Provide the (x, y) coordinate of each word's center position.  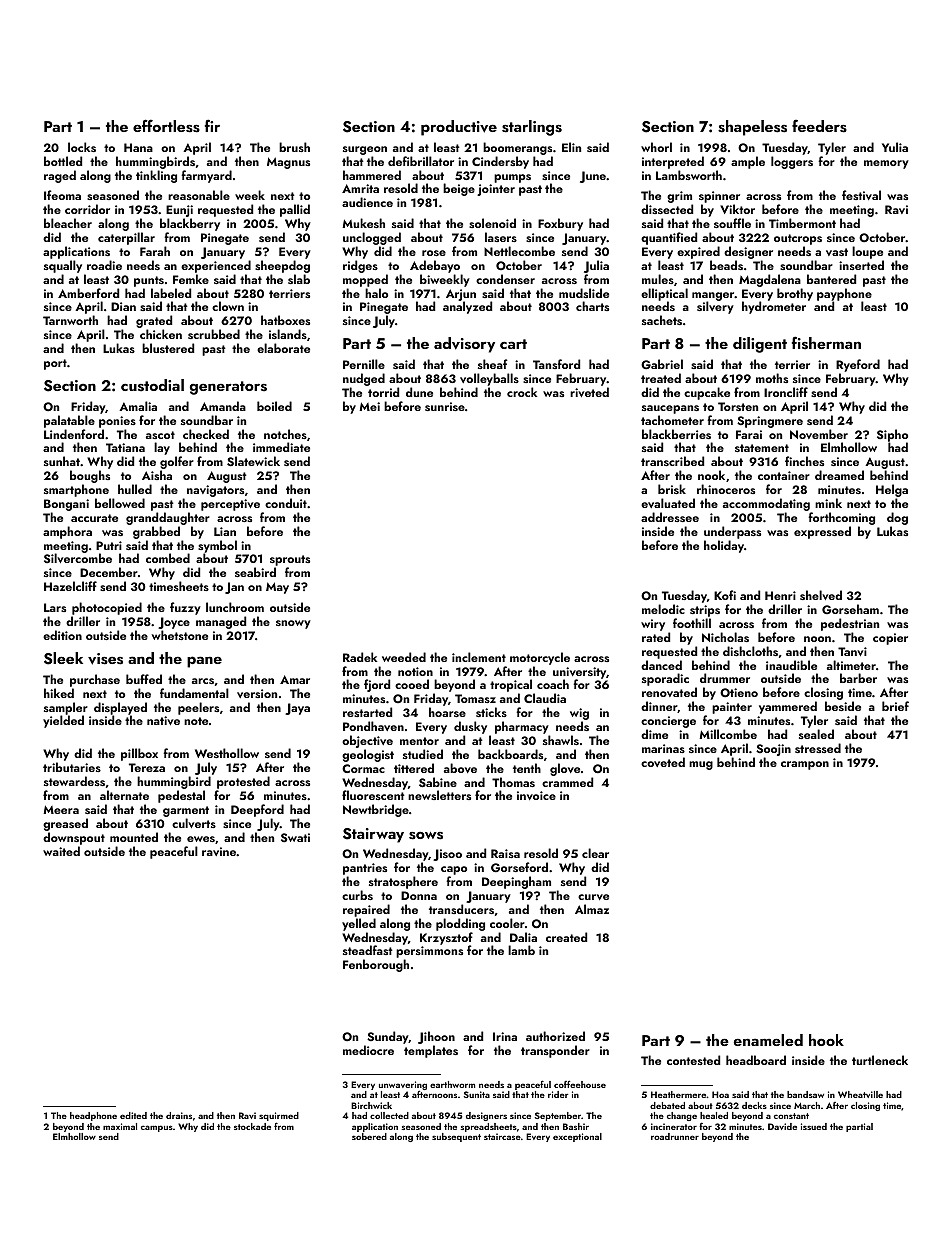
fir (212, 125)
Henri (780, 595)
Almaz (592, 909)
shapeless (752, 128)
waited (61, 851)
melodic (663, 609)
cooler (507, 923)
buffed (144, 679)
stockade (252, 1126)
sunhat (62, 461)
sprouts (290, 560)
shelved (821, 595)
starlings (532, 128)
